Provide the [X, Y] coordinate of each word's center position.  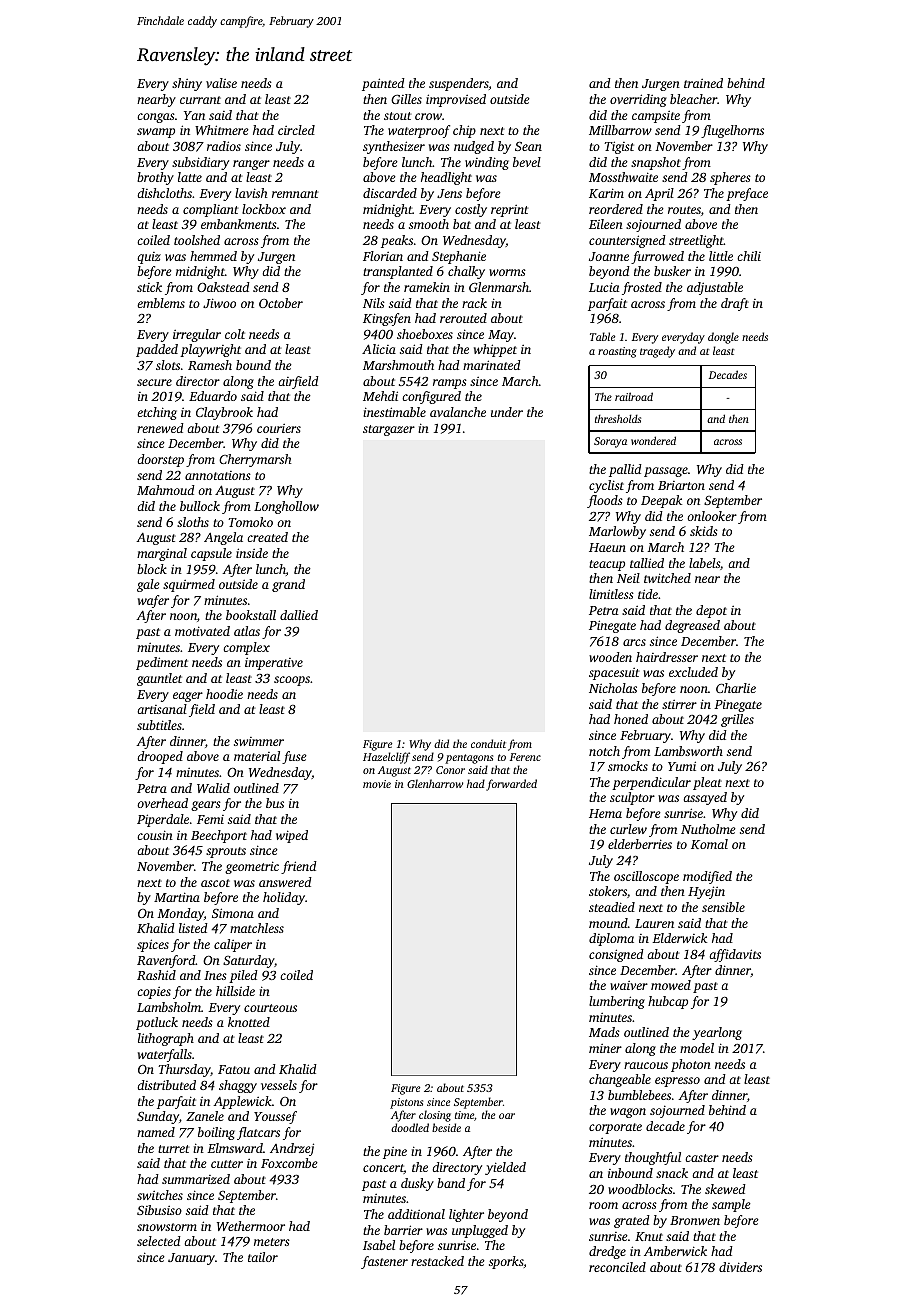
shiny [187, 84]
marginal [162, 554]
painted [383, 84]
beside [446, 1127]
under [507, 412]
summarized [196, 1179]
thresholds [618, 418]
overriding [638, 100]
